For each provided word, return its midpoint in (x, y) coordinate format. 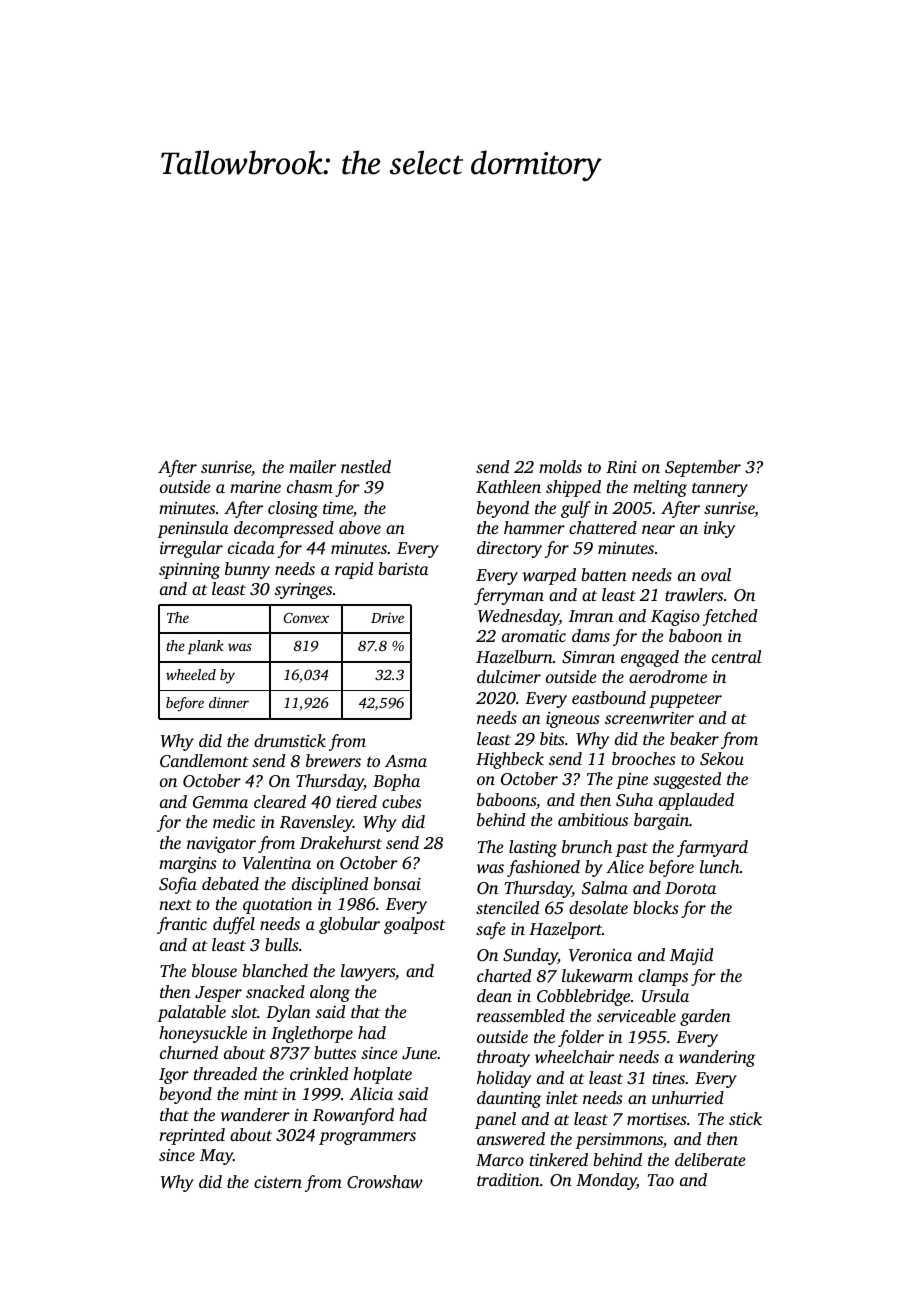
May (216, 1157)
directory (509, 549)
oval (716, 574)
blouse (214, 970)
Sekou (722, 759)
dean (494, 995)
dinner (229, 702)
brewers (333, 760)
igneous (573, 720)
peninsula (192, 529)
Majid (691, 956)
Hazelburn (514, 656)
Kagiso (675, 618)
